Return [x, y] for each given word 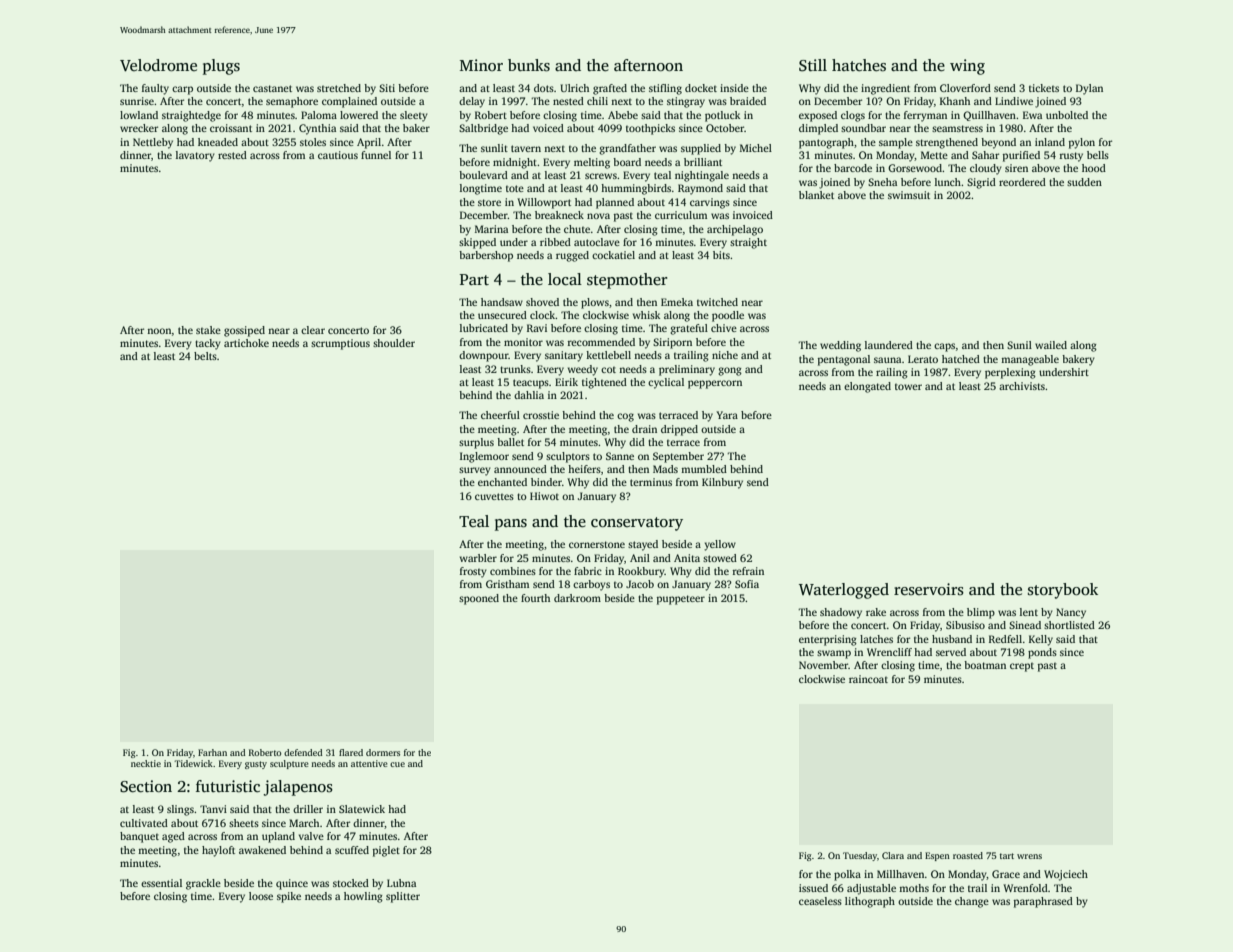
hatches [859, 65]
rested [232, 155]
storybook [1063, 591]
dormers [383, 752]
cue [397, 764]
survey [475, 471]
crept [1022, 667]
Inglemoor [484, 457]
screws [601, 176]
